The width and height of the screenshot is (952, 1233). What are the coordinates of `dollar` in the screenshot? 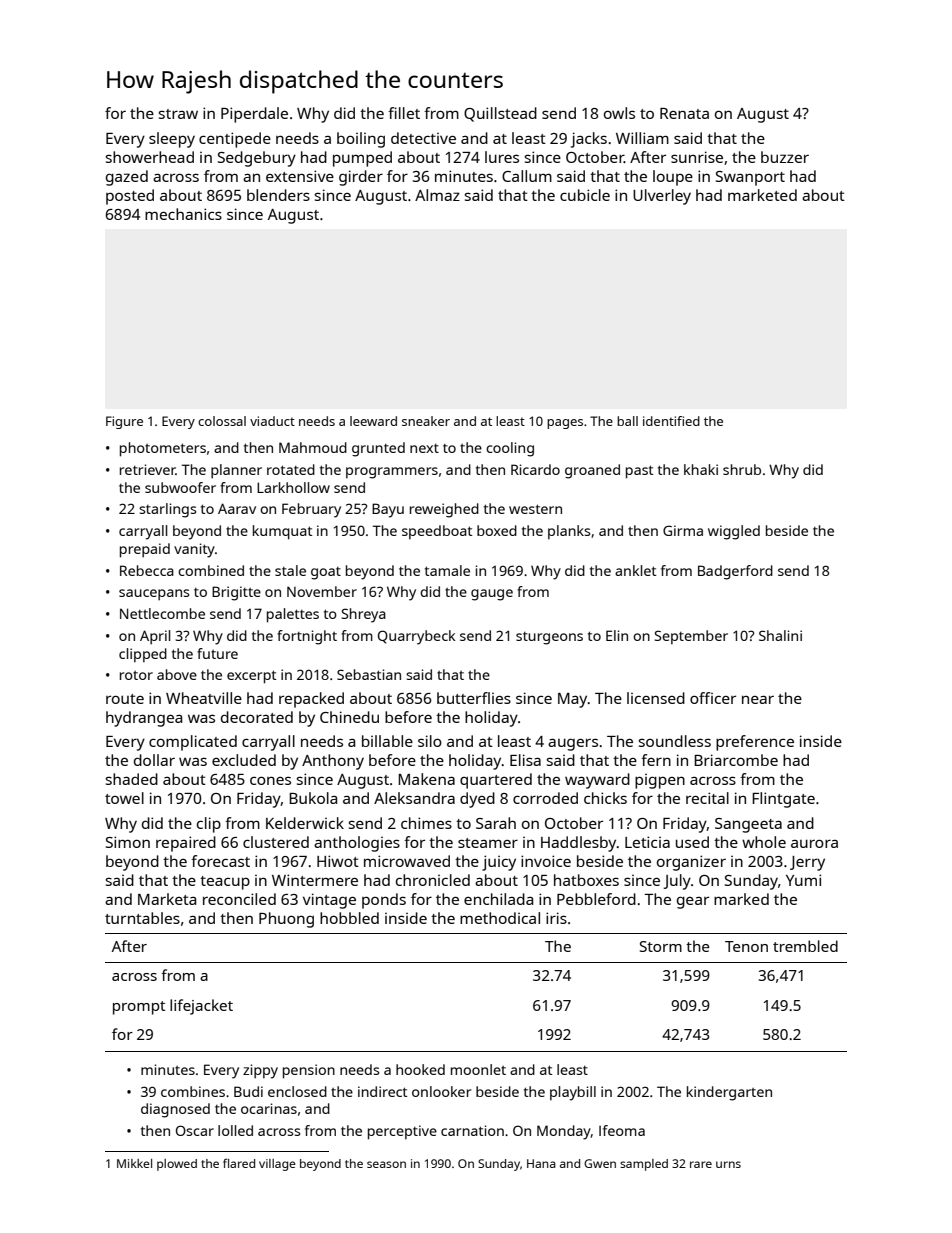 It's located at (154, 760).
